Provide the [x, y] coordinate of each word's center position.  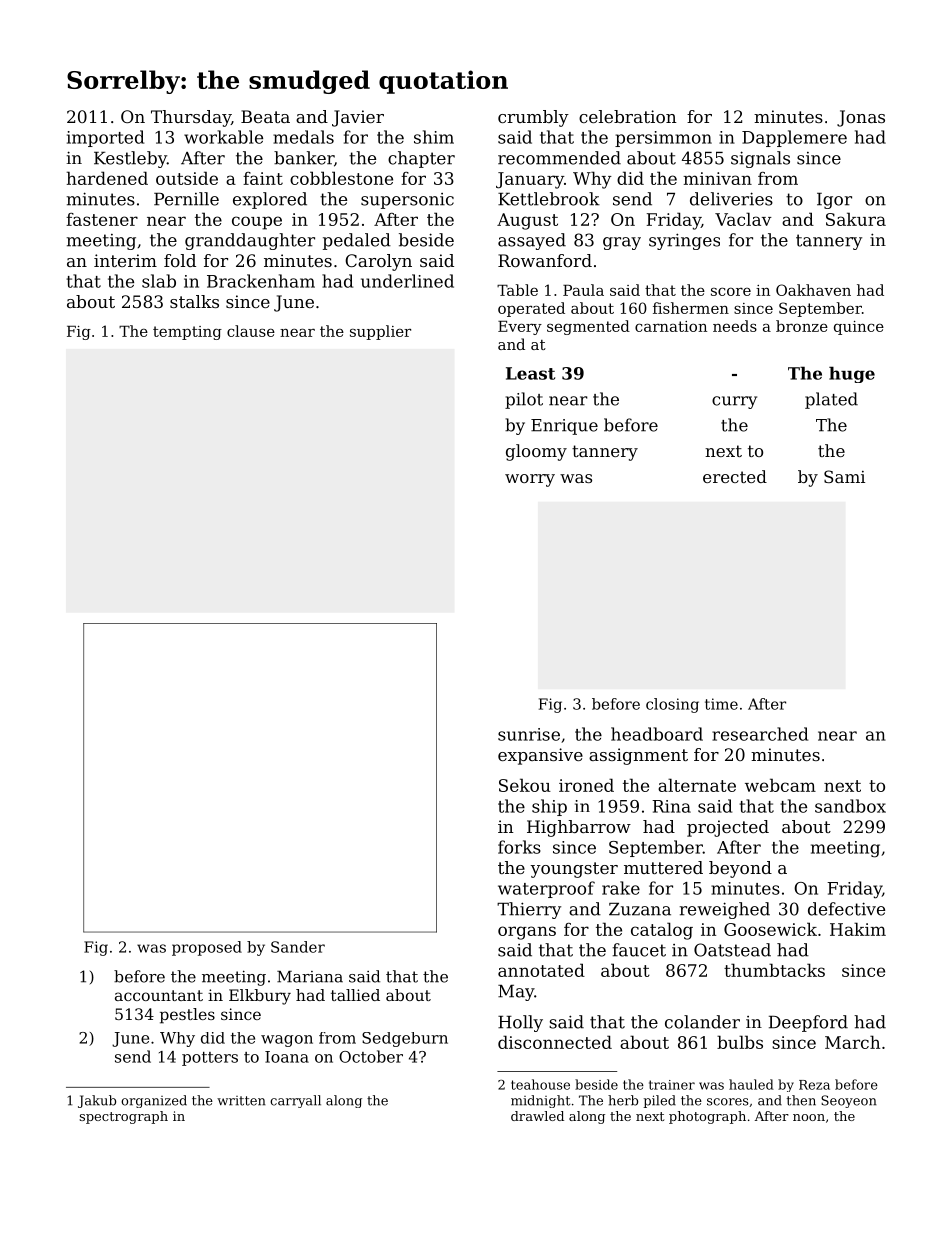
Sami [844, 476]
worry [530, 480]
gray [622, 243]
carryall [295, 1101]
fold [180, 260]
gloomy [536, 452]
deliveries [731, 199]
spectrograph [123, 1117]
